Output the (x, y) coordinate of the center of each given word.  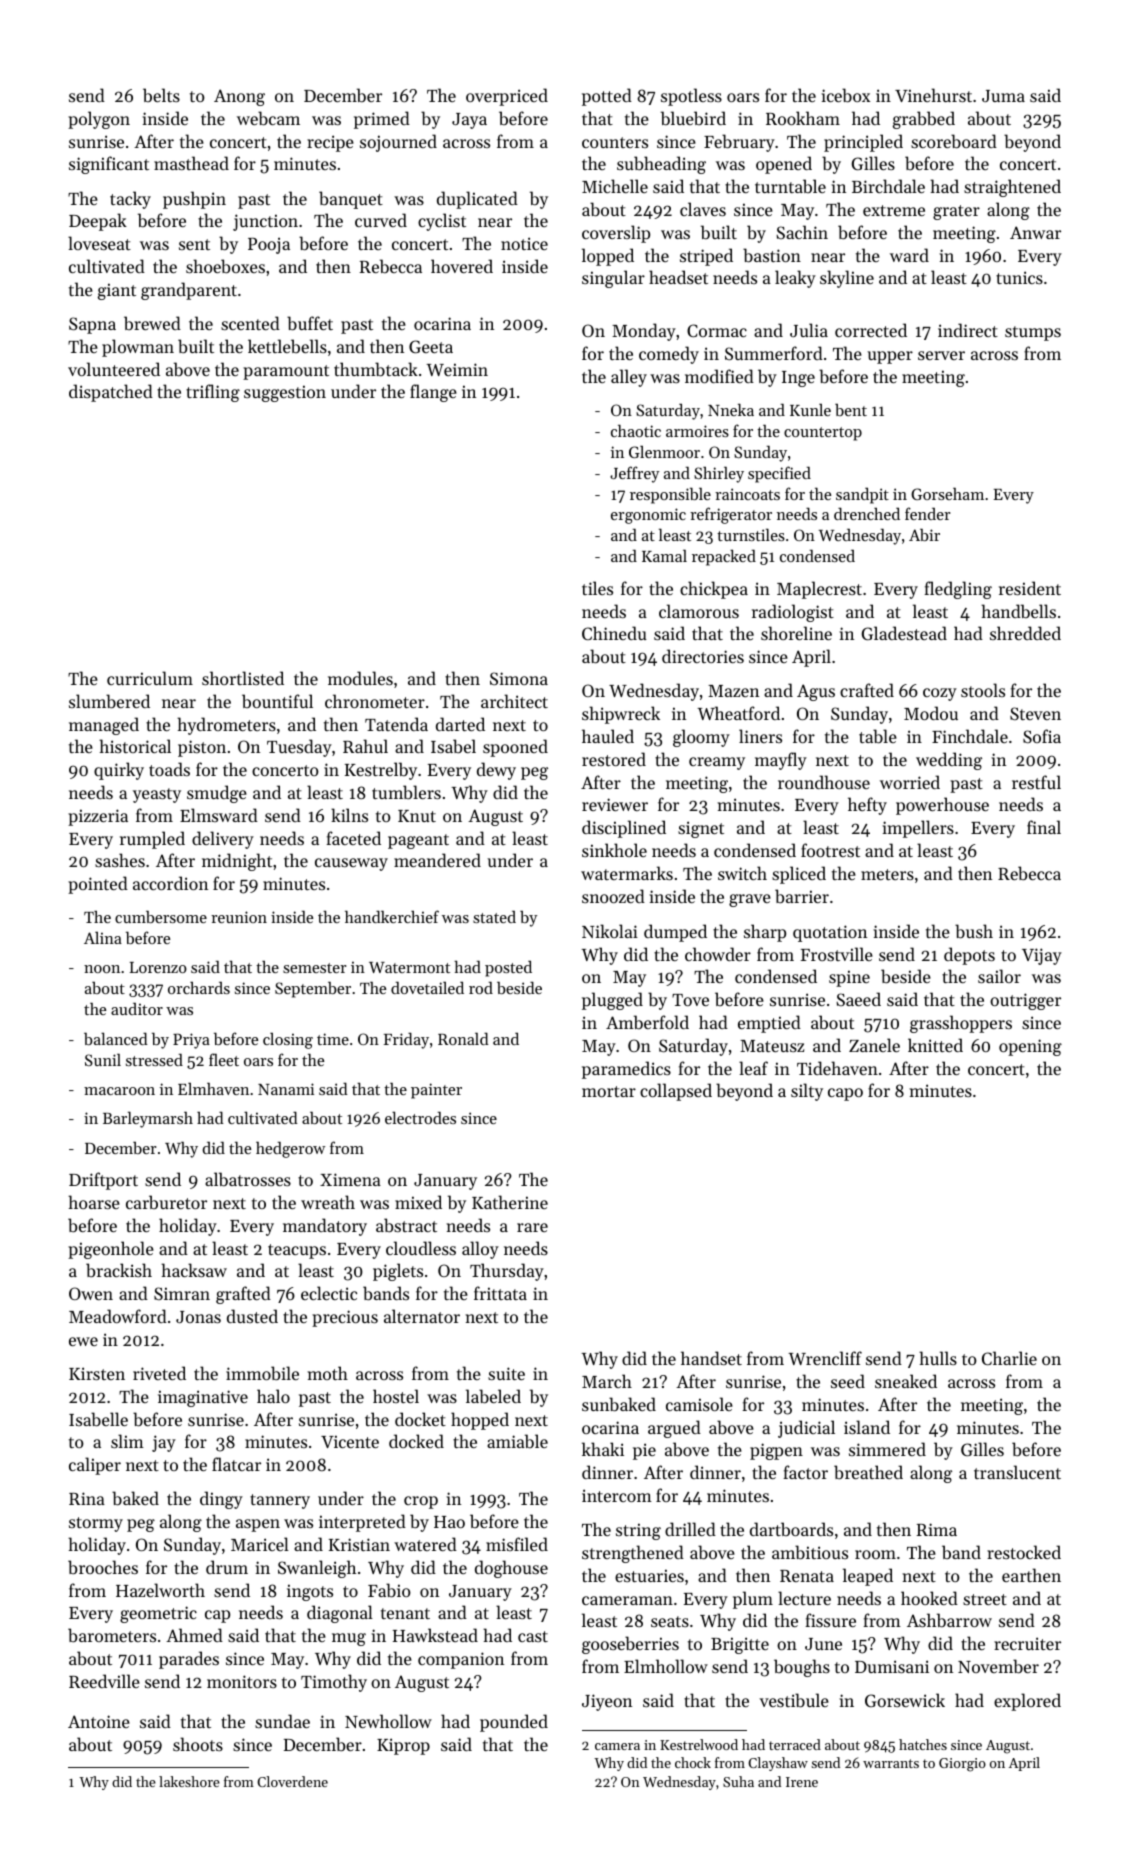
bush (974, 931)
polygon (99, 120)
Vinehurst (933, 95)
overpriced (507, 97)
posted (508, 968)
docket (420, 1419)
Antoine (99, 1721)
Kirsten (97, 1373)
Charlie (1009, 1358)
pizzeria (98, 817)
